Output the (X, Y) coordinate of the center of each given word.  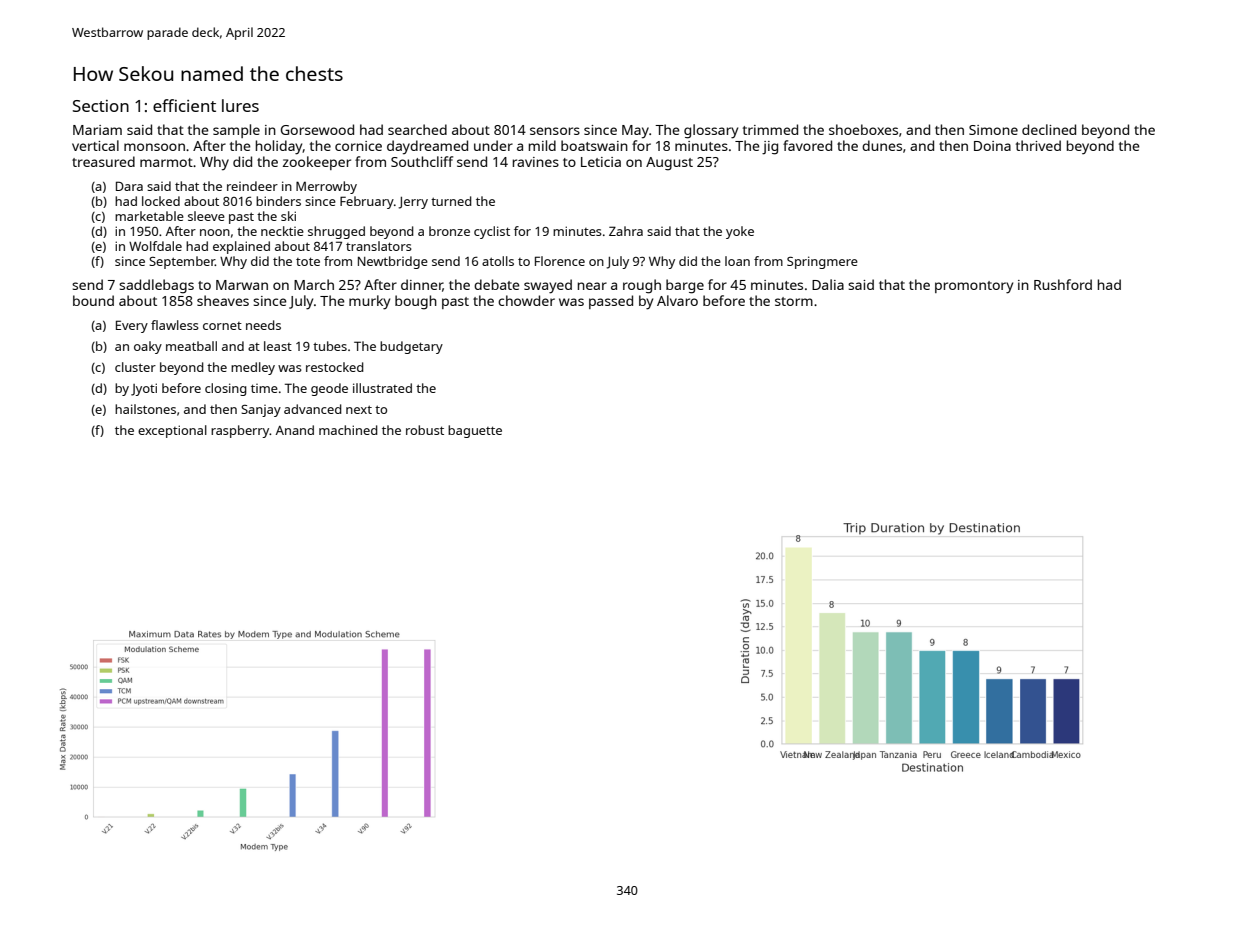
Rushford (1063, 284)
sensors (555, 131)
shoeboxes (863, 129)
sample (236, 131)
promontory (974, 287)
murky (369, 302)
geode (329, 389)
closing (226, 389)
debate (497, 284)
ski (288, 216)
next (359, 409)
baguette (475, 431)
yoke (740, 232)
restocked (335, 367)
